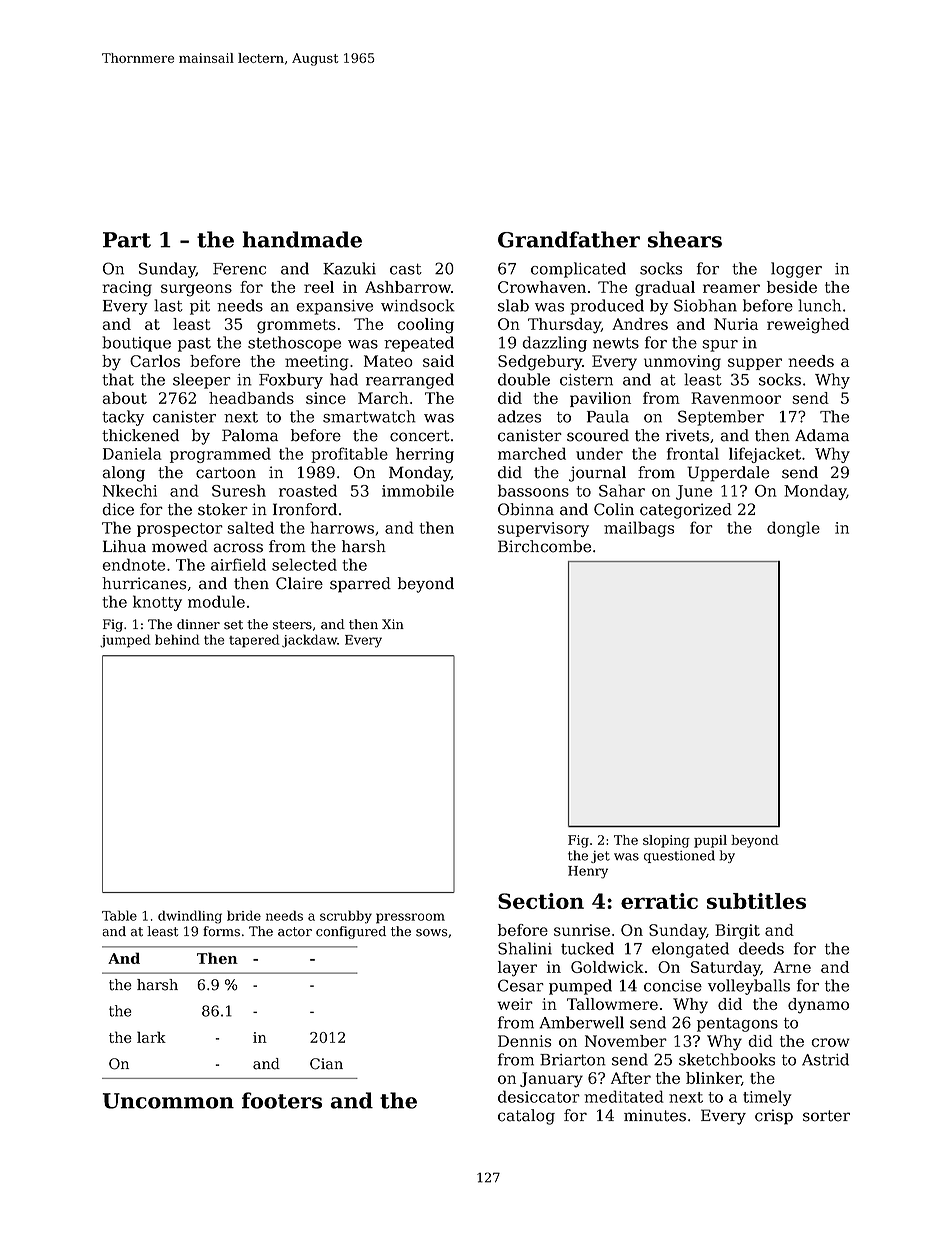 The image size is (952, 1233). What do you see at coordinates (393, 624) in the image?
I see `Xin` at bounding box center [393, 624].
